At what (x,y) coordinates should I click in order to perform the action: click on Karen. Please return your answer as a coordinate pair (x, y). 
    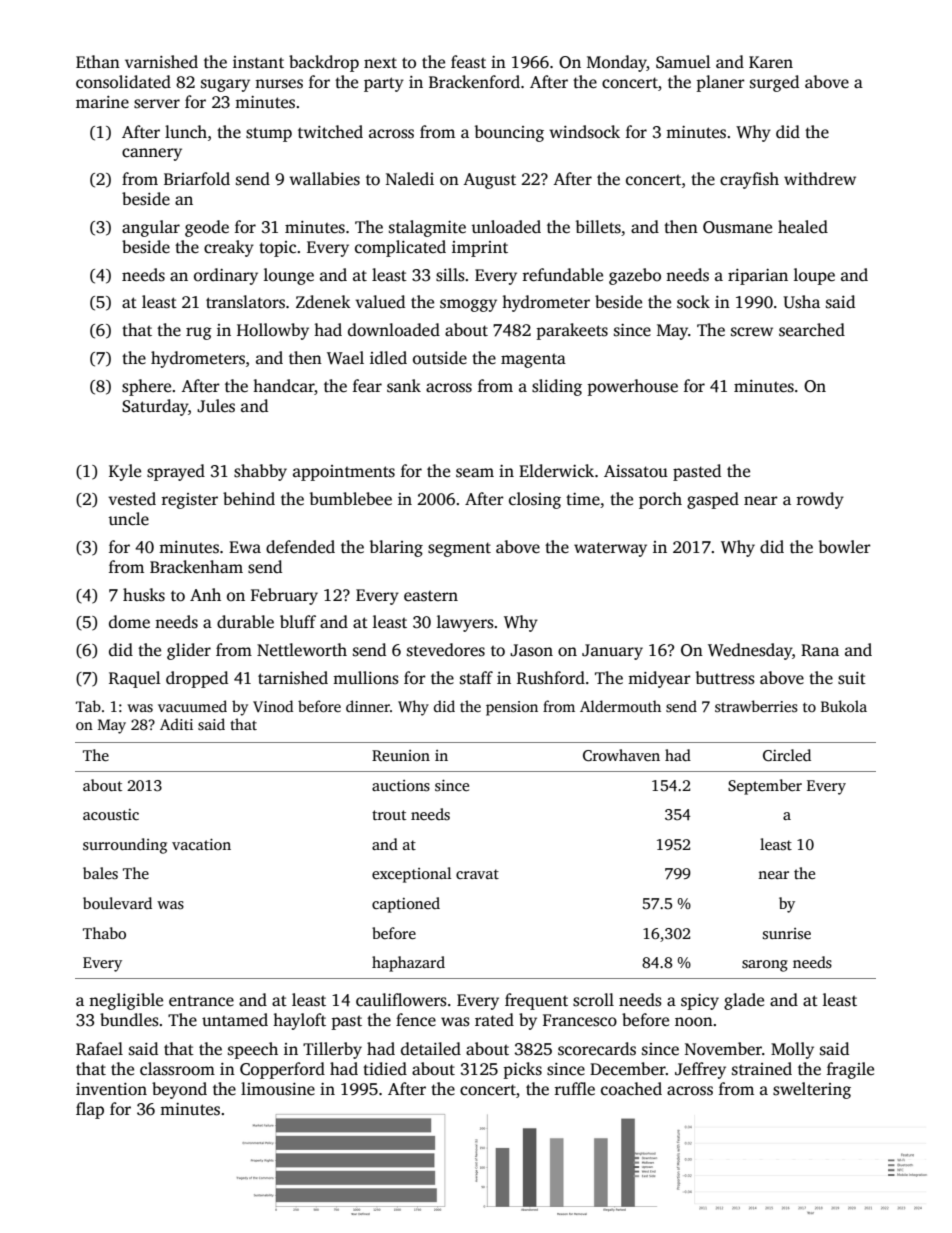
    Looking at the image, I should click on (771, 62).
